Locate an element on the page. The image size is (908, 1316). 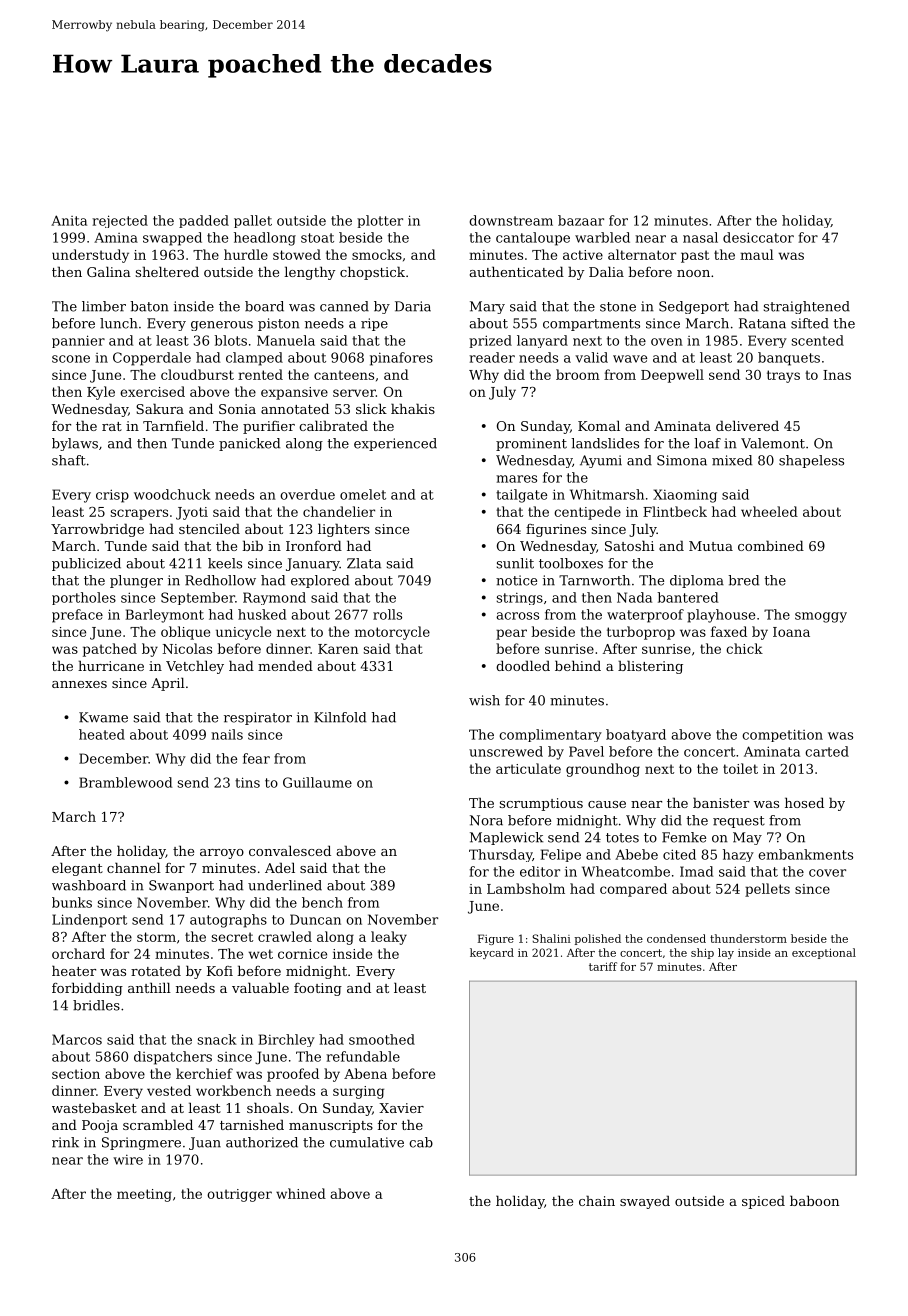
carted is located at coordinates (827, 751).
